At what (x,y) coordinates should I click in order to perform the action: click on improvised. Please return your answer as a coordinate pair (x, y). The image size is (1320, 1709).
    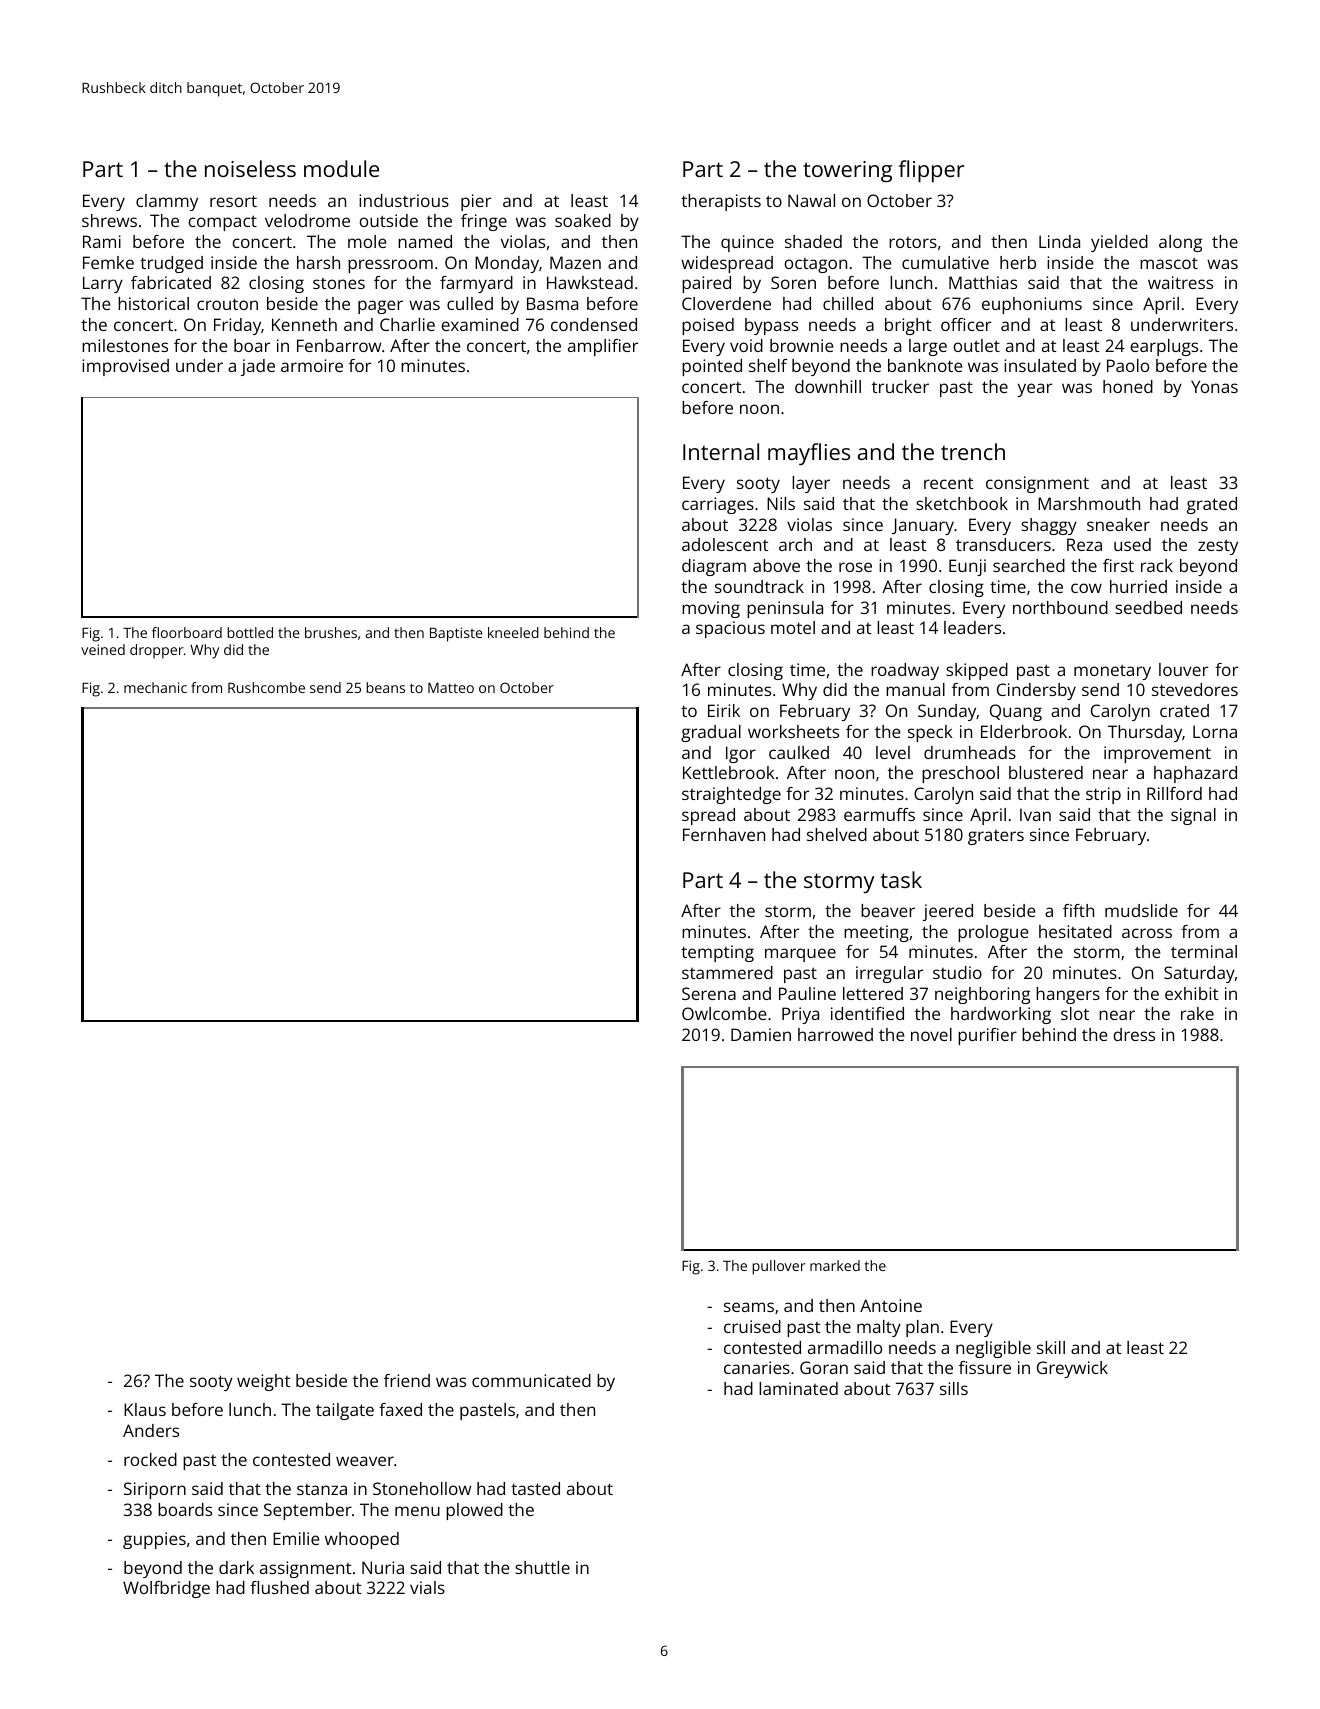
    Looking at the image, I should click on (125, 367).
